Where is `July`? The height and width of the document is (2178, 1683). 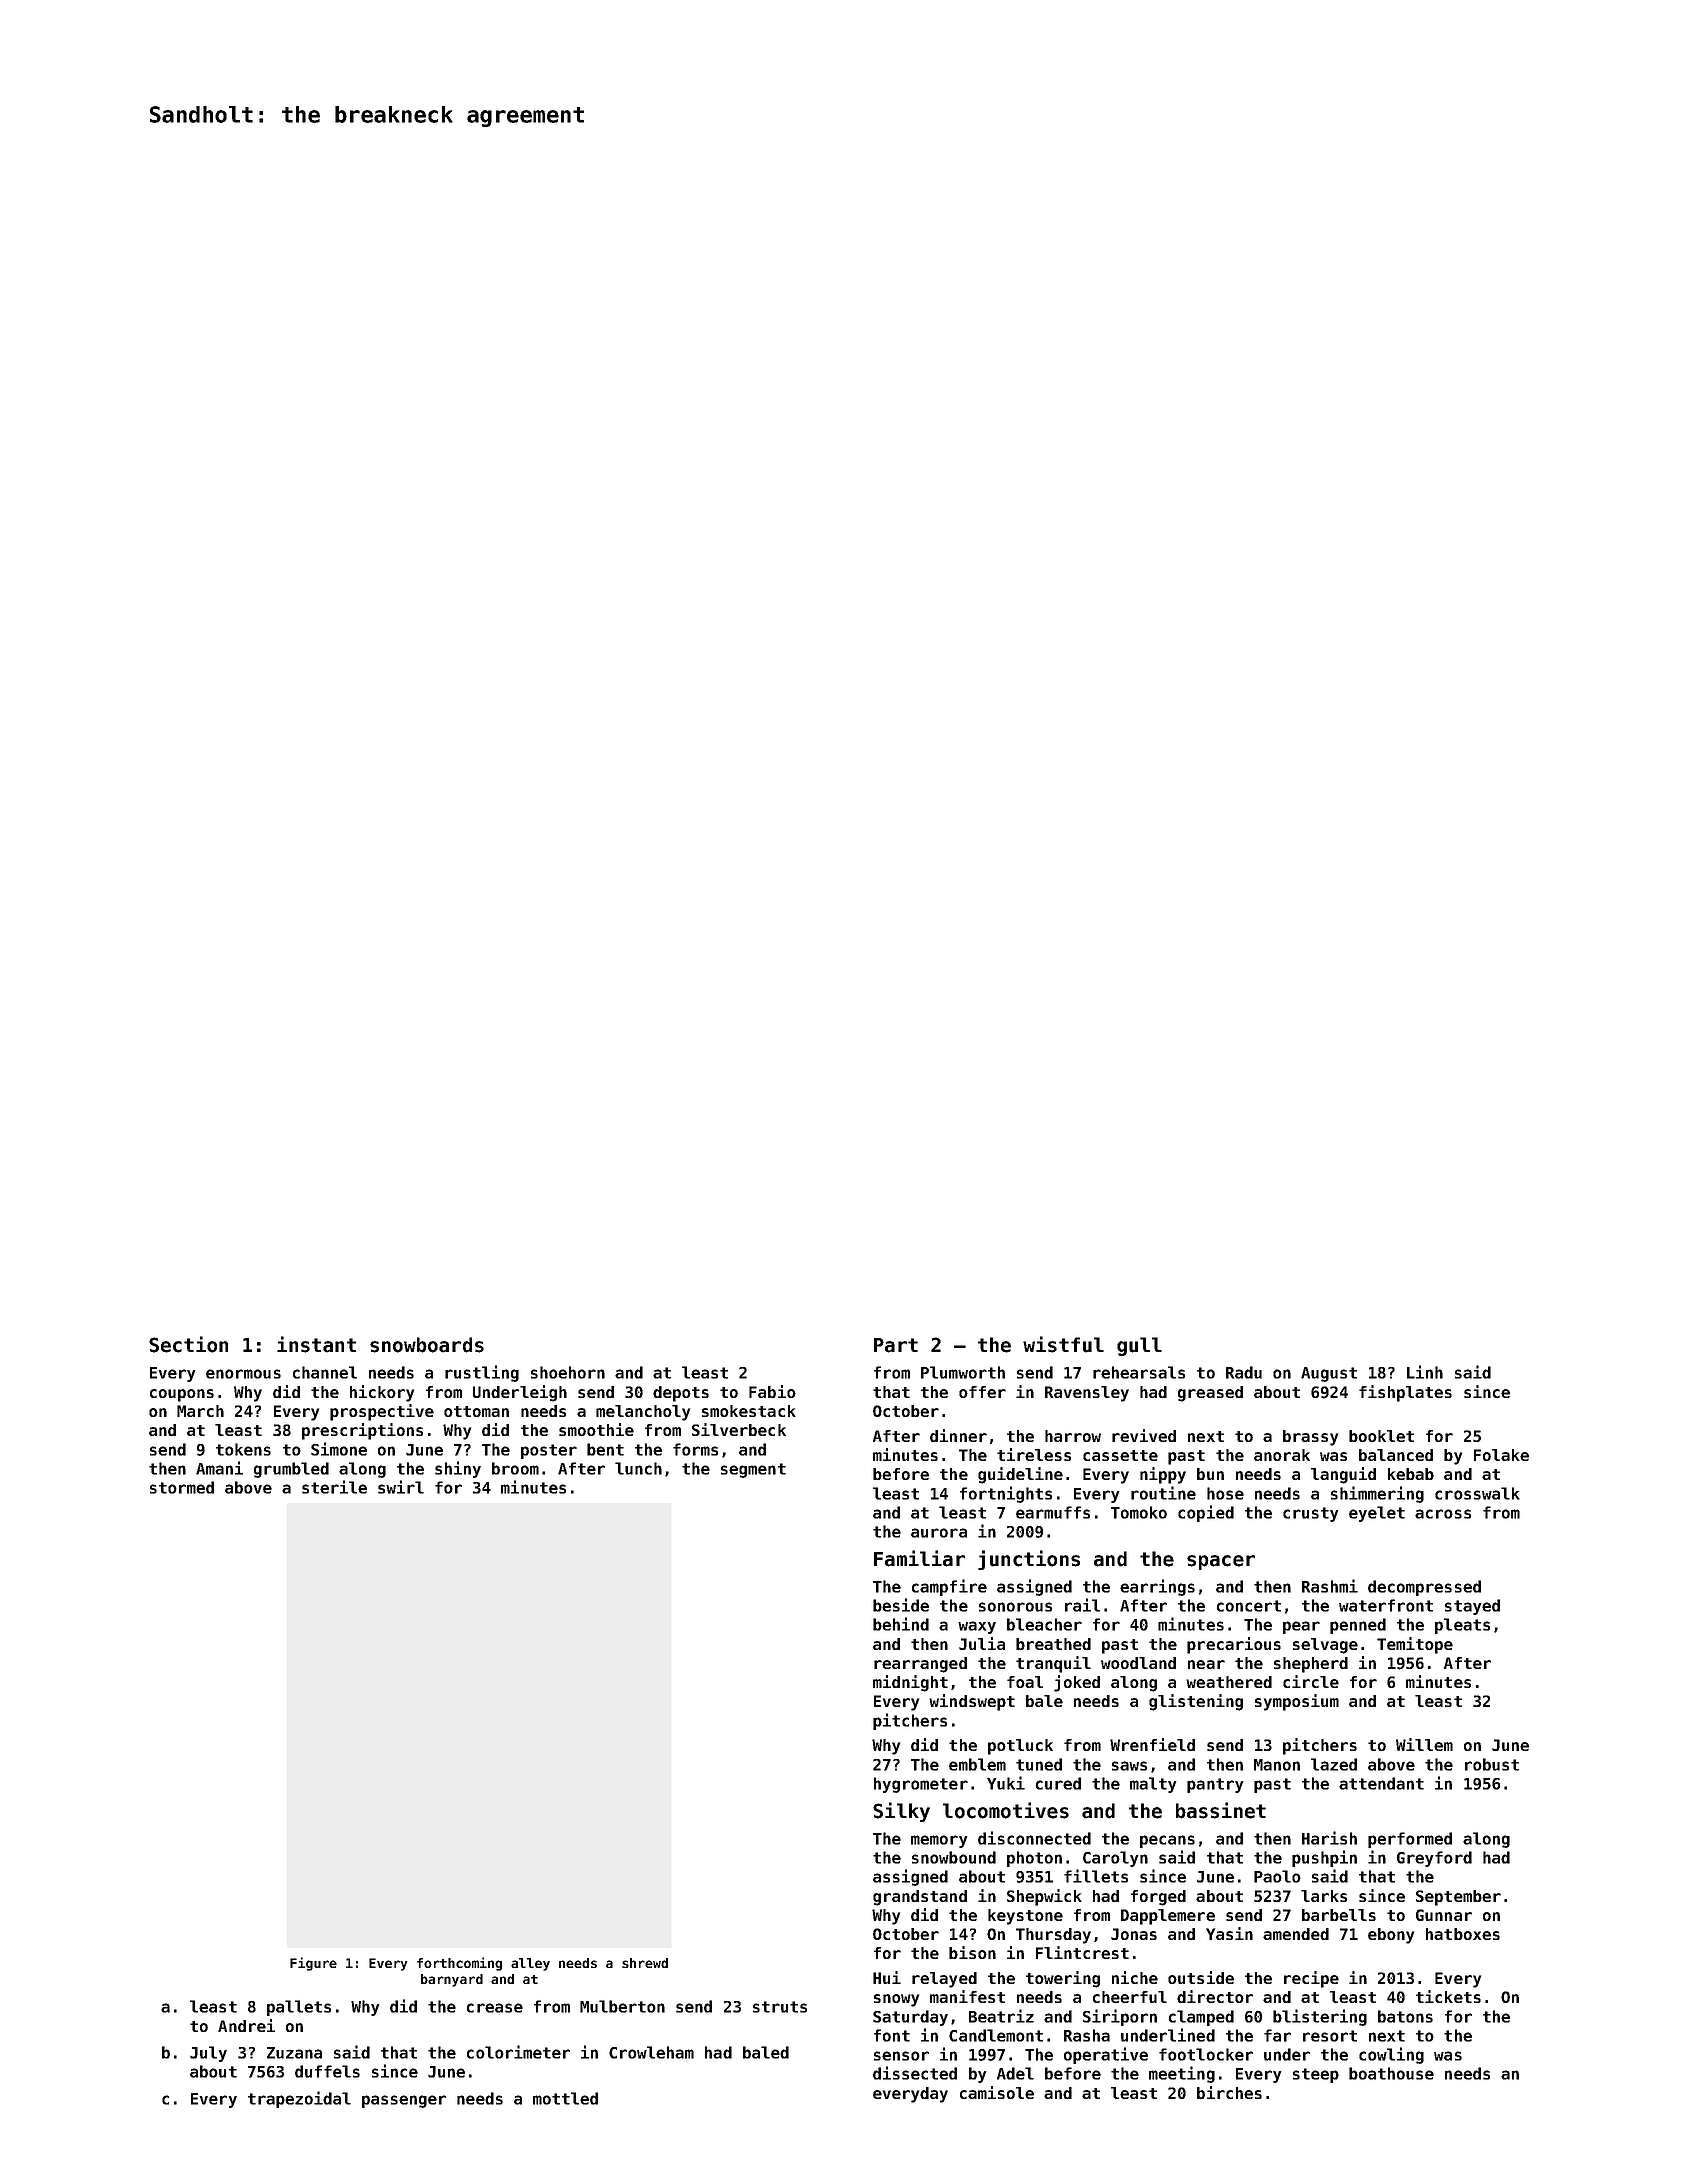 July is located at coordinates (208, 2054).
